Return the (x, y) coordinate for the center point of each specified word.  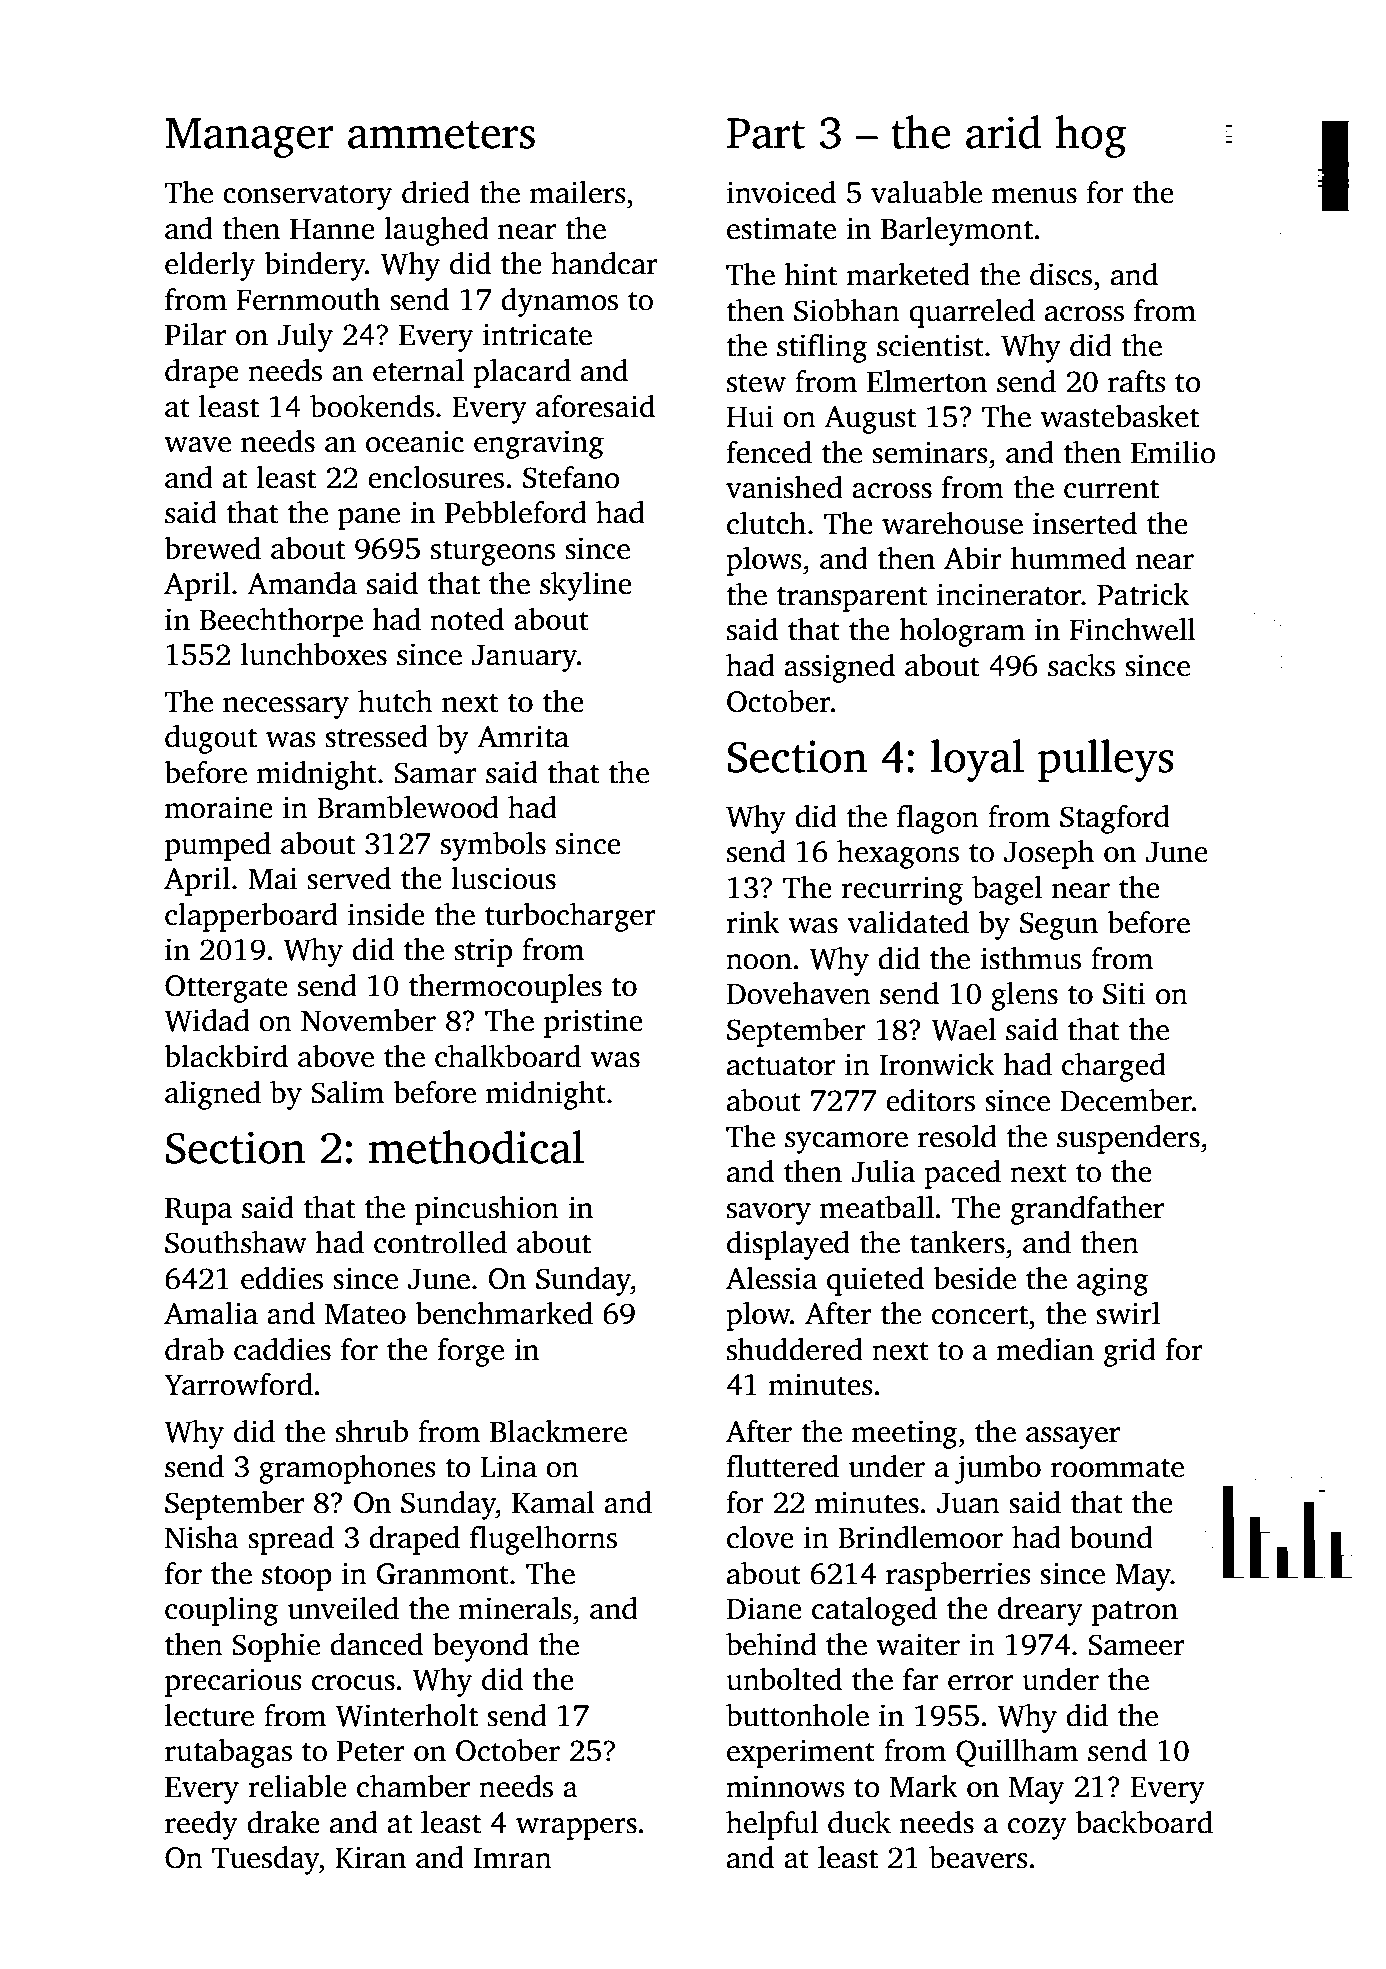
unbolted (784, 1679)
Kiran (370, 1857)
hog (1091, 136)
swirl (1128, 1313)
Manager (249, 138)
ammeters (441, 135)
